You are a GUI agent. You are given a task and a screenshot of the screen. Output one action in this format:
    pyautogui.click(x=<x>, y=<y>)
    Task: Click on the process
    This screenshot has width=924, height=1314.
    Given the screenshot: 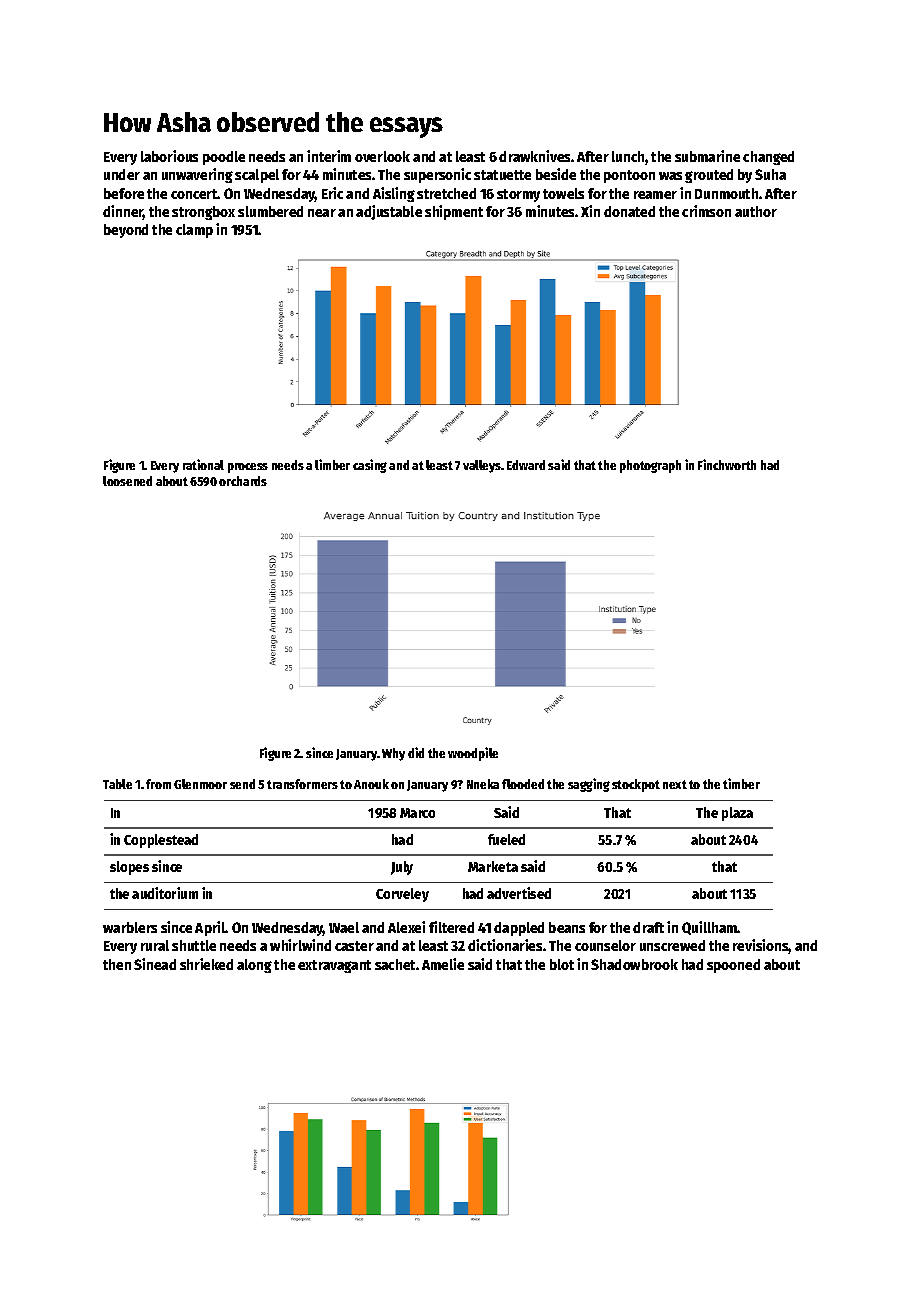 What is the action you would take?
    pyautogui.click(x=248, y=468)
